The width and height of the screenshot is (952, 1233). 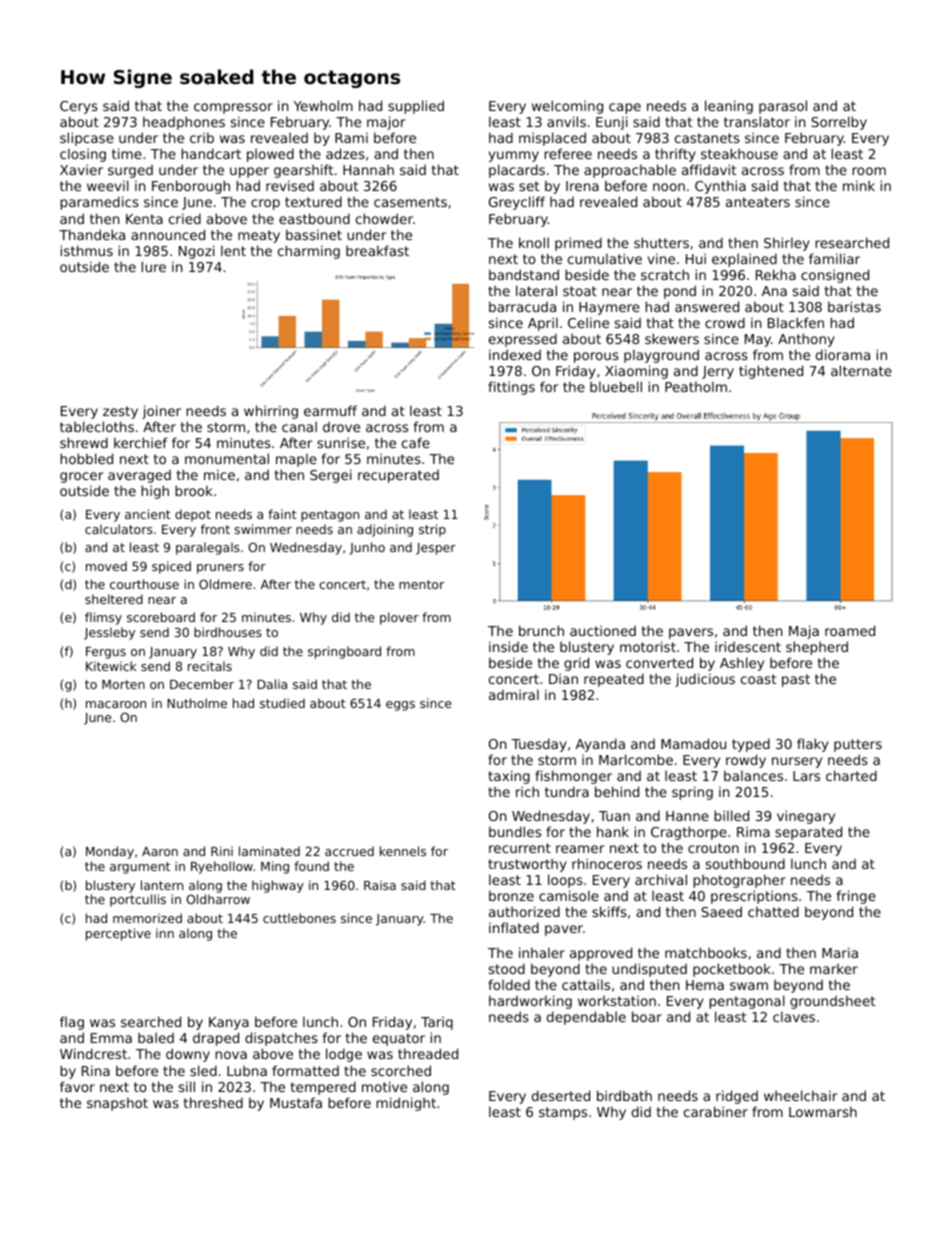 I want to click on Cerys, so click(x=79, y=107).
